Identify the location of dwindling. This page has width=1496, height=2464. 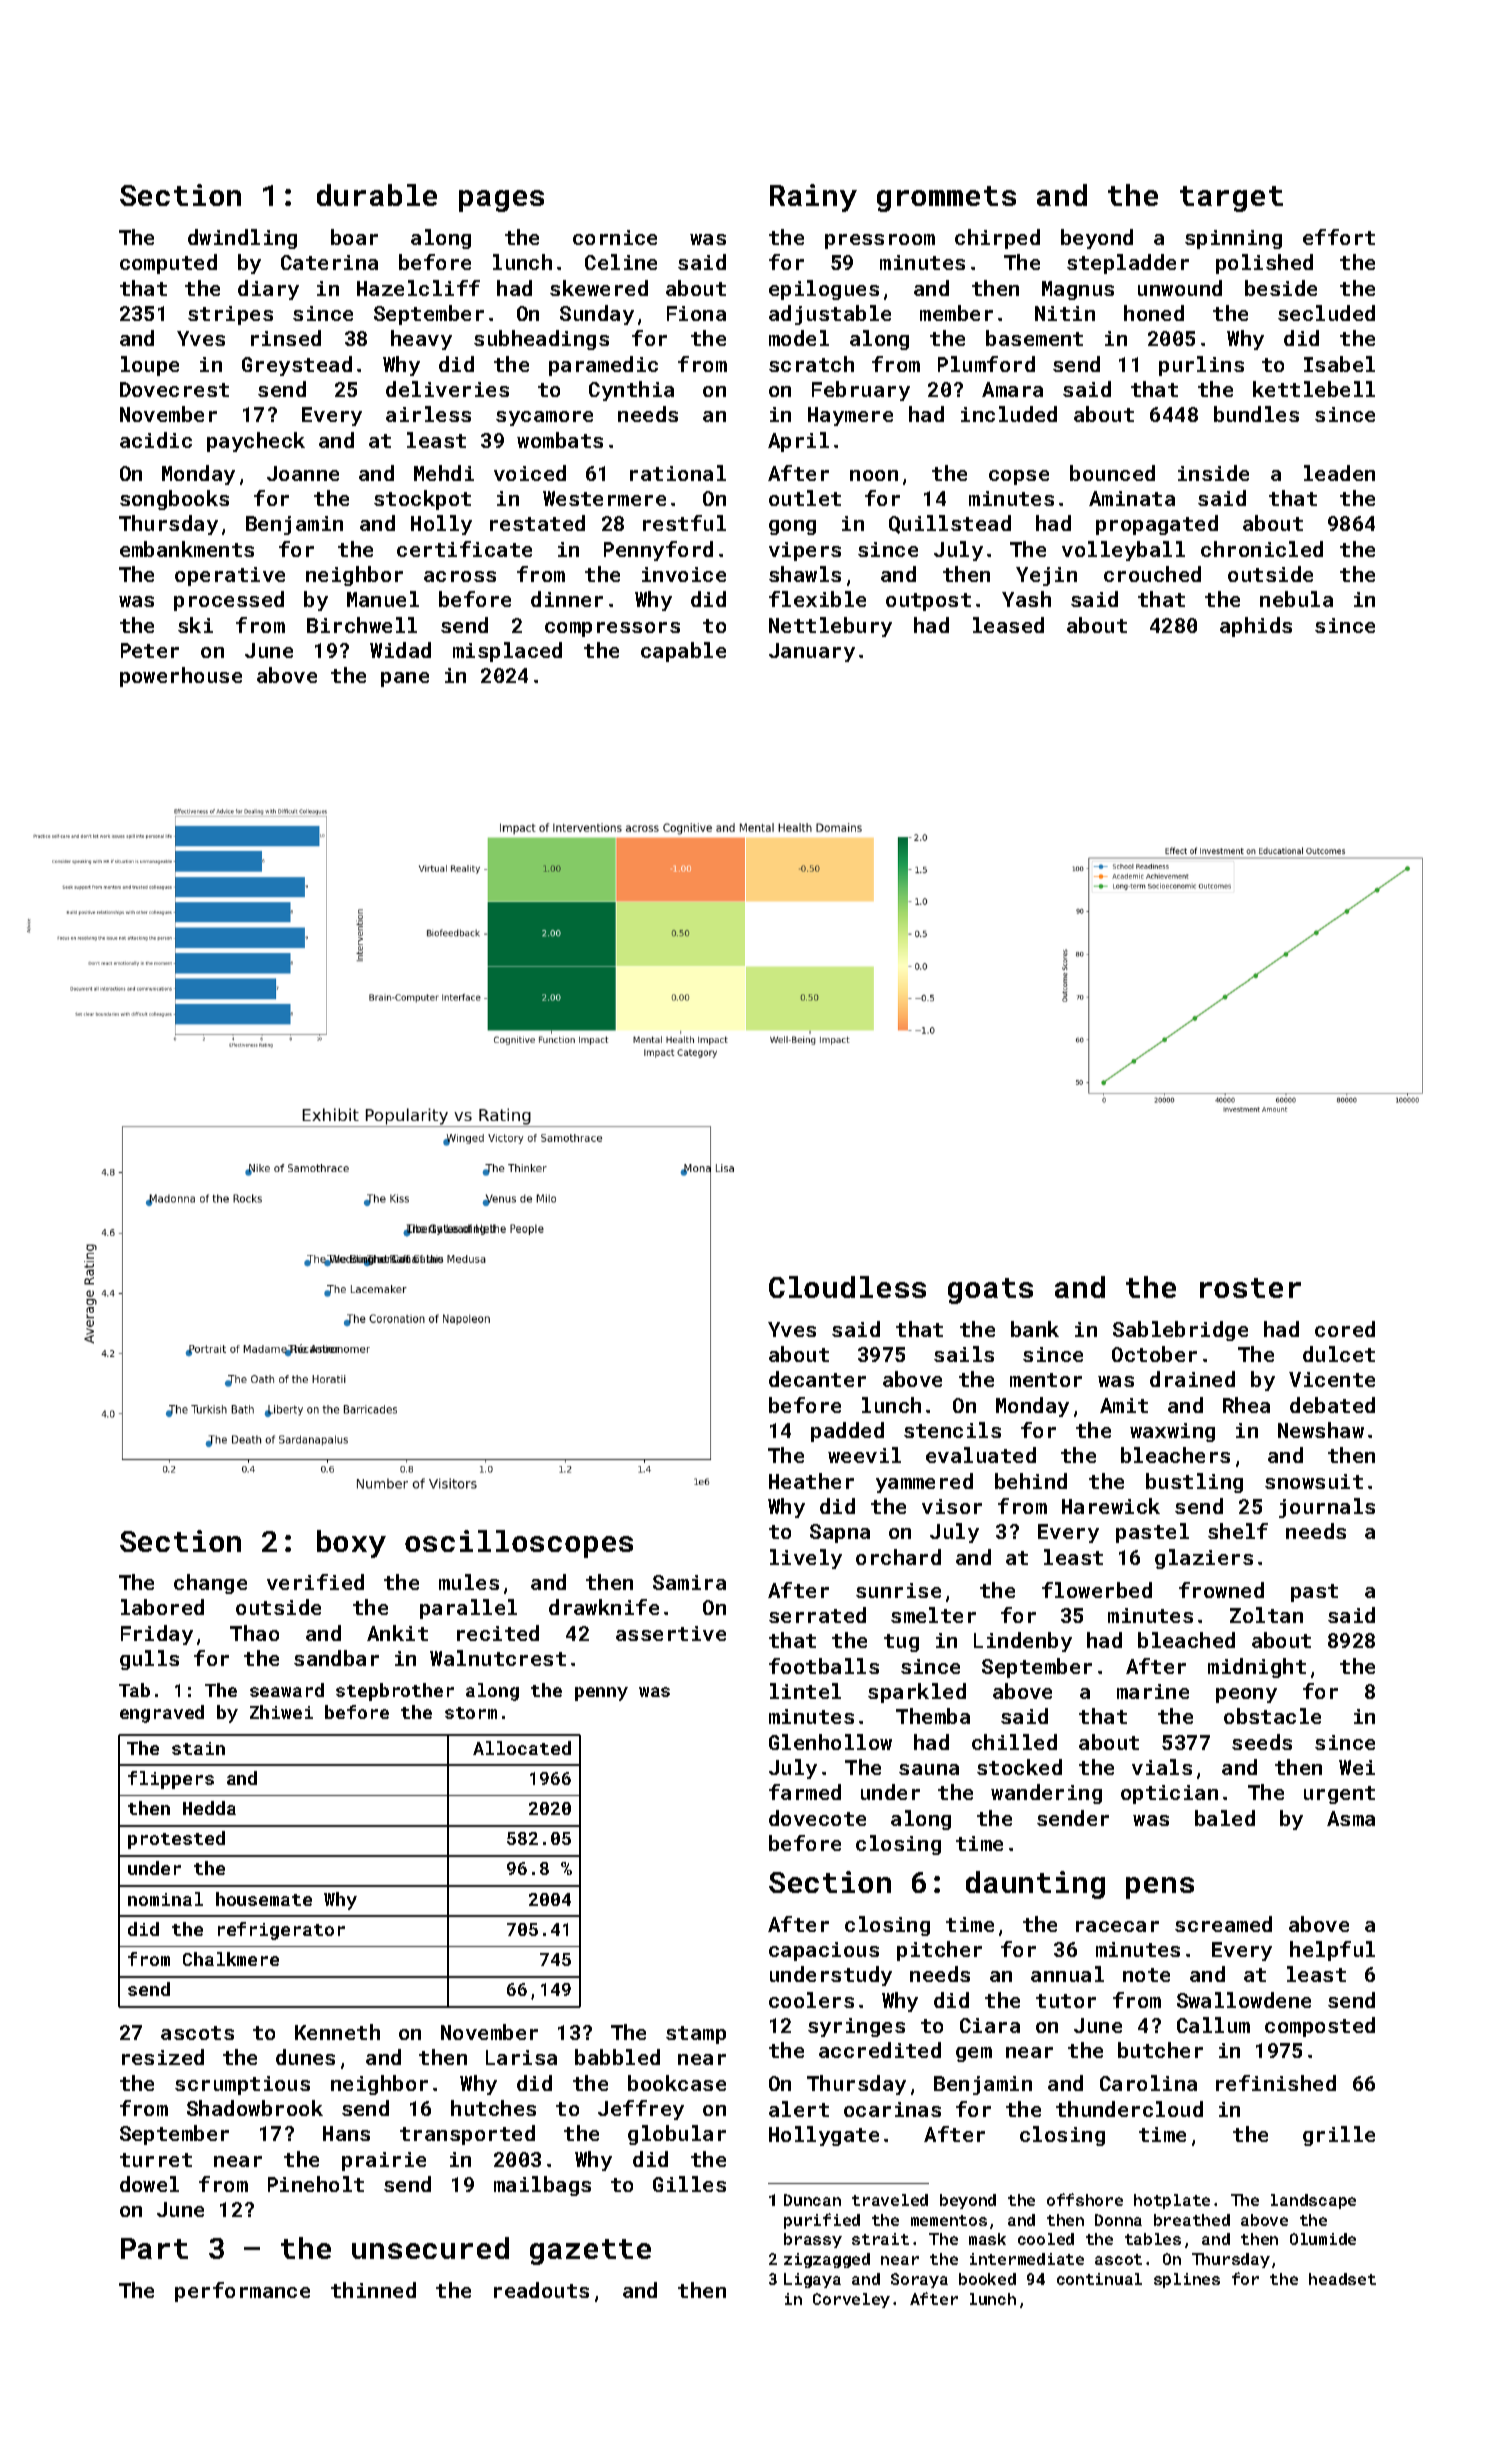
(242, 239).
